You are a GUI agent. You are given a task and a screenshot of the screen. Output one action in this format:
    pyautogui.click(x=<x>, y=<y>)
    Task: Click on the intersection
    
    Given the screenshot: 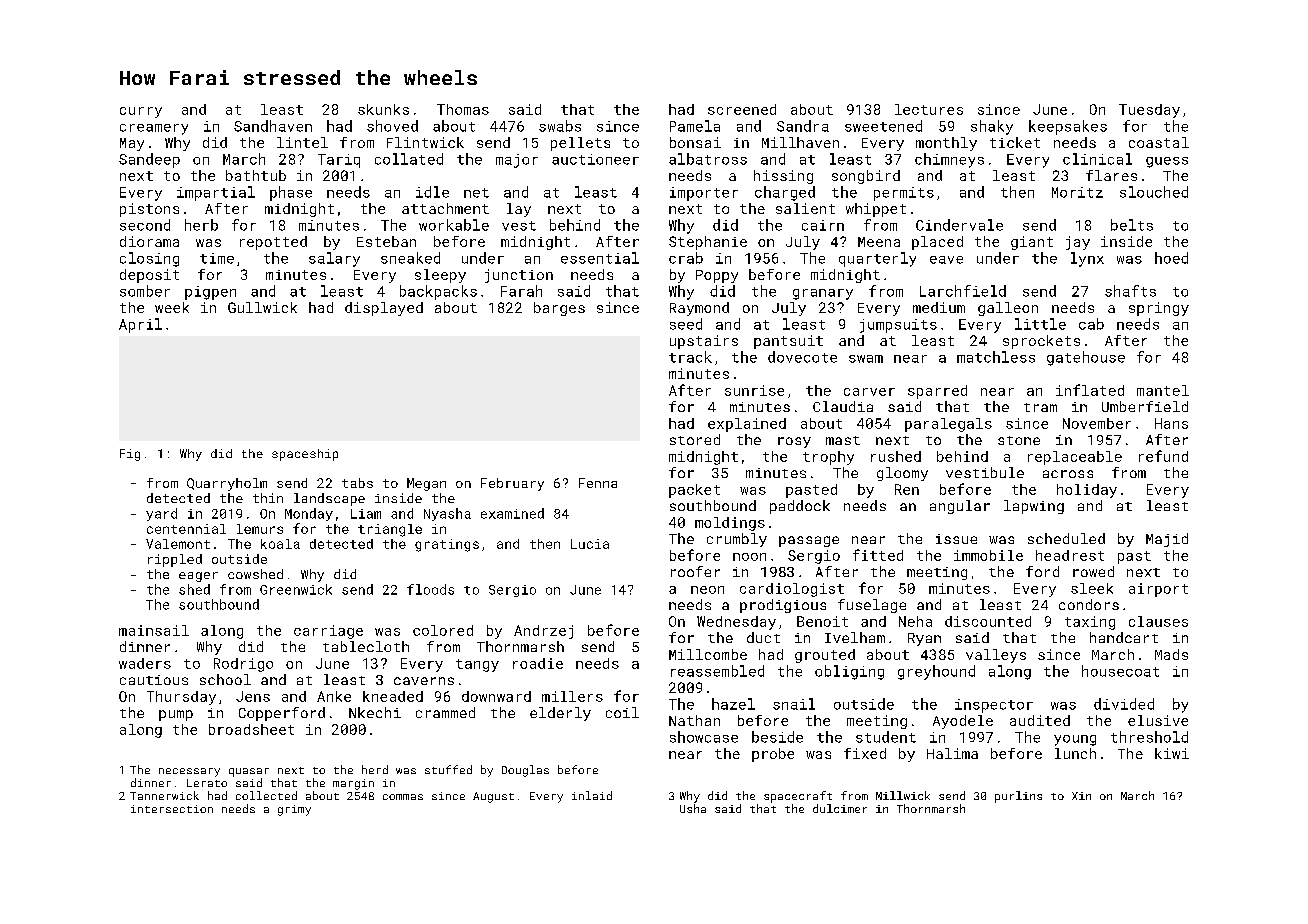 What is the action you would take?
    pyautogui.click(x=172, y=809)
